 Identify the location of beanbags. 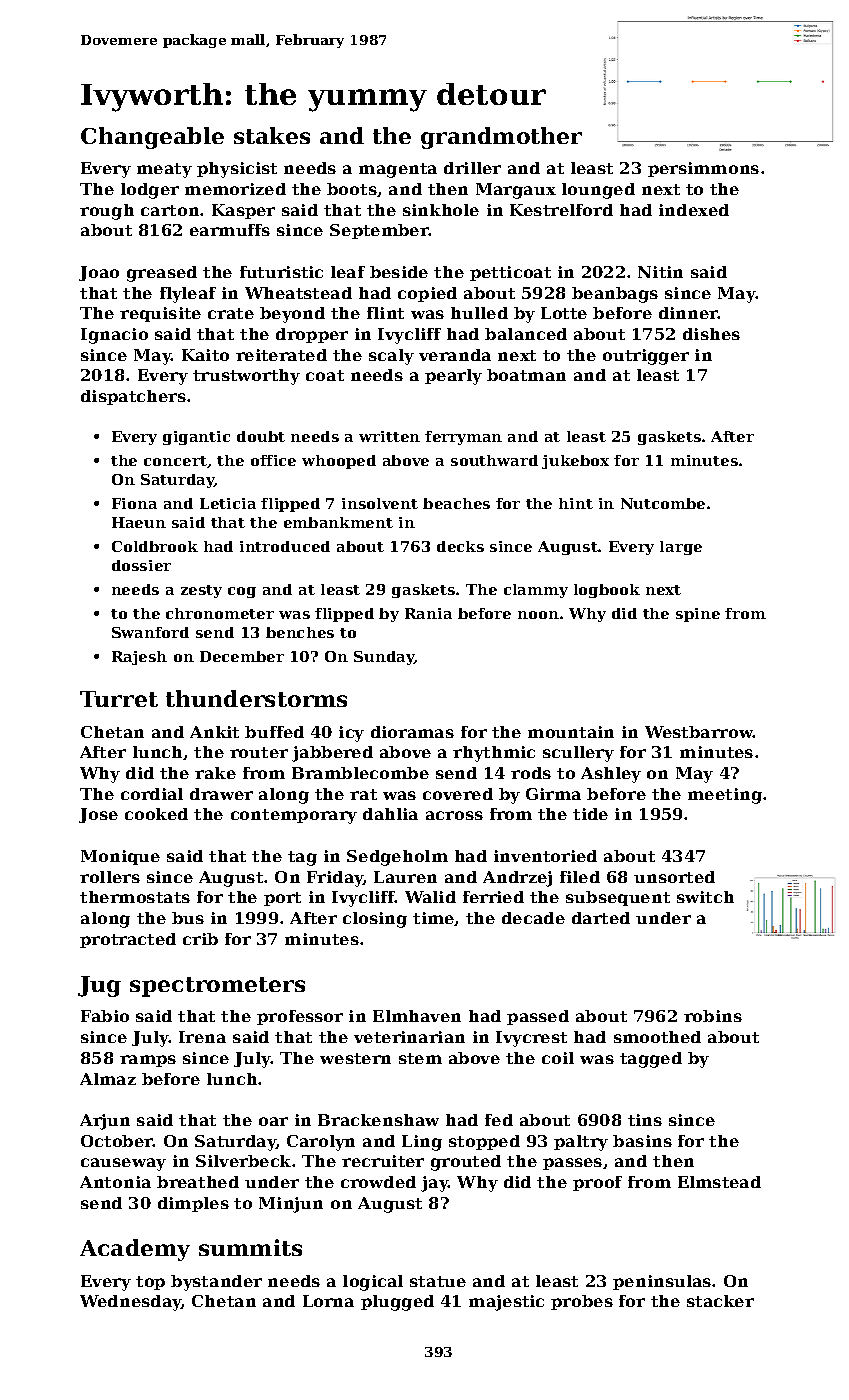
(615, 295).
